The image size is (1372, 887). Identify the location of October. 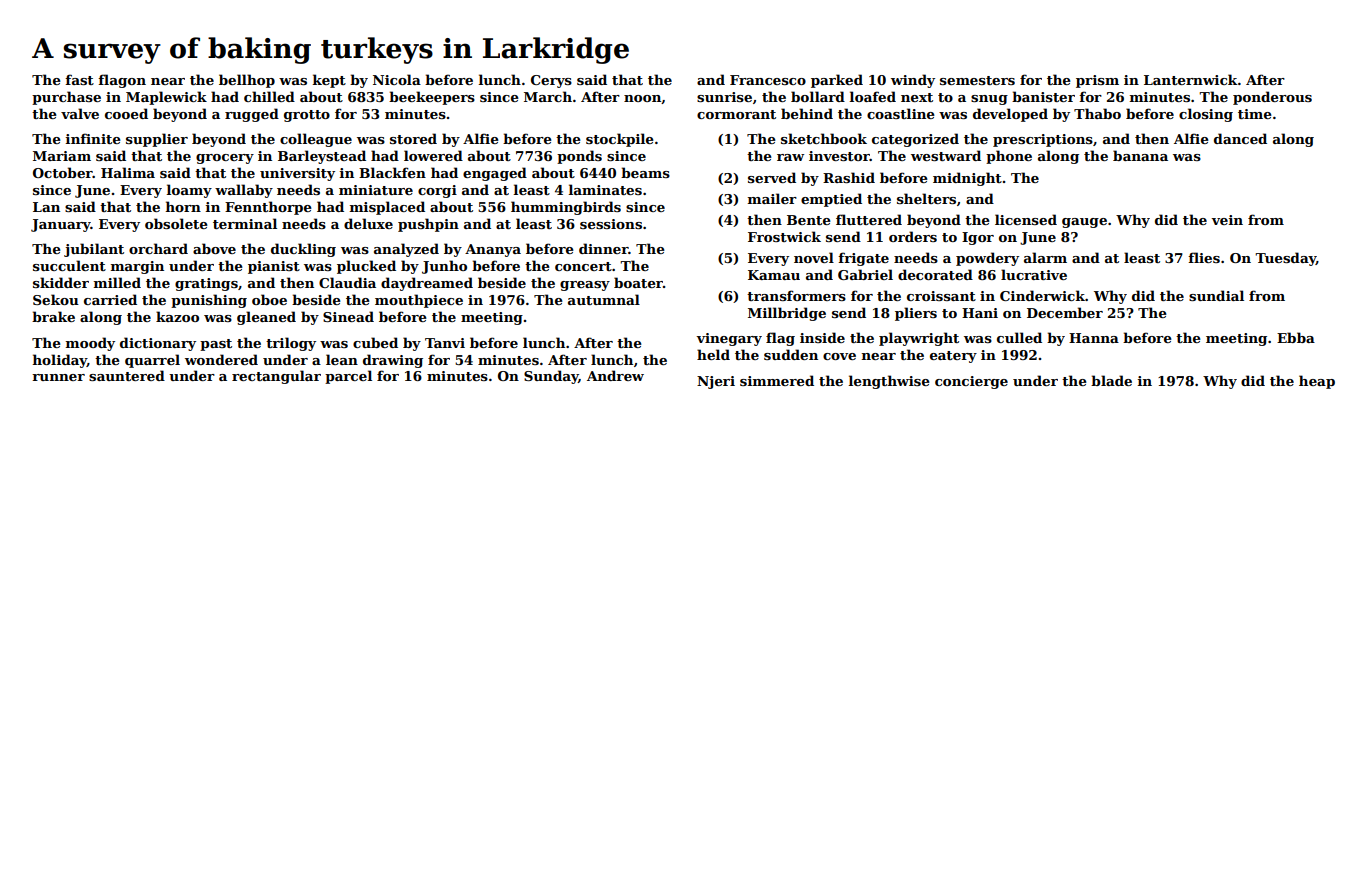
(63, 172).
